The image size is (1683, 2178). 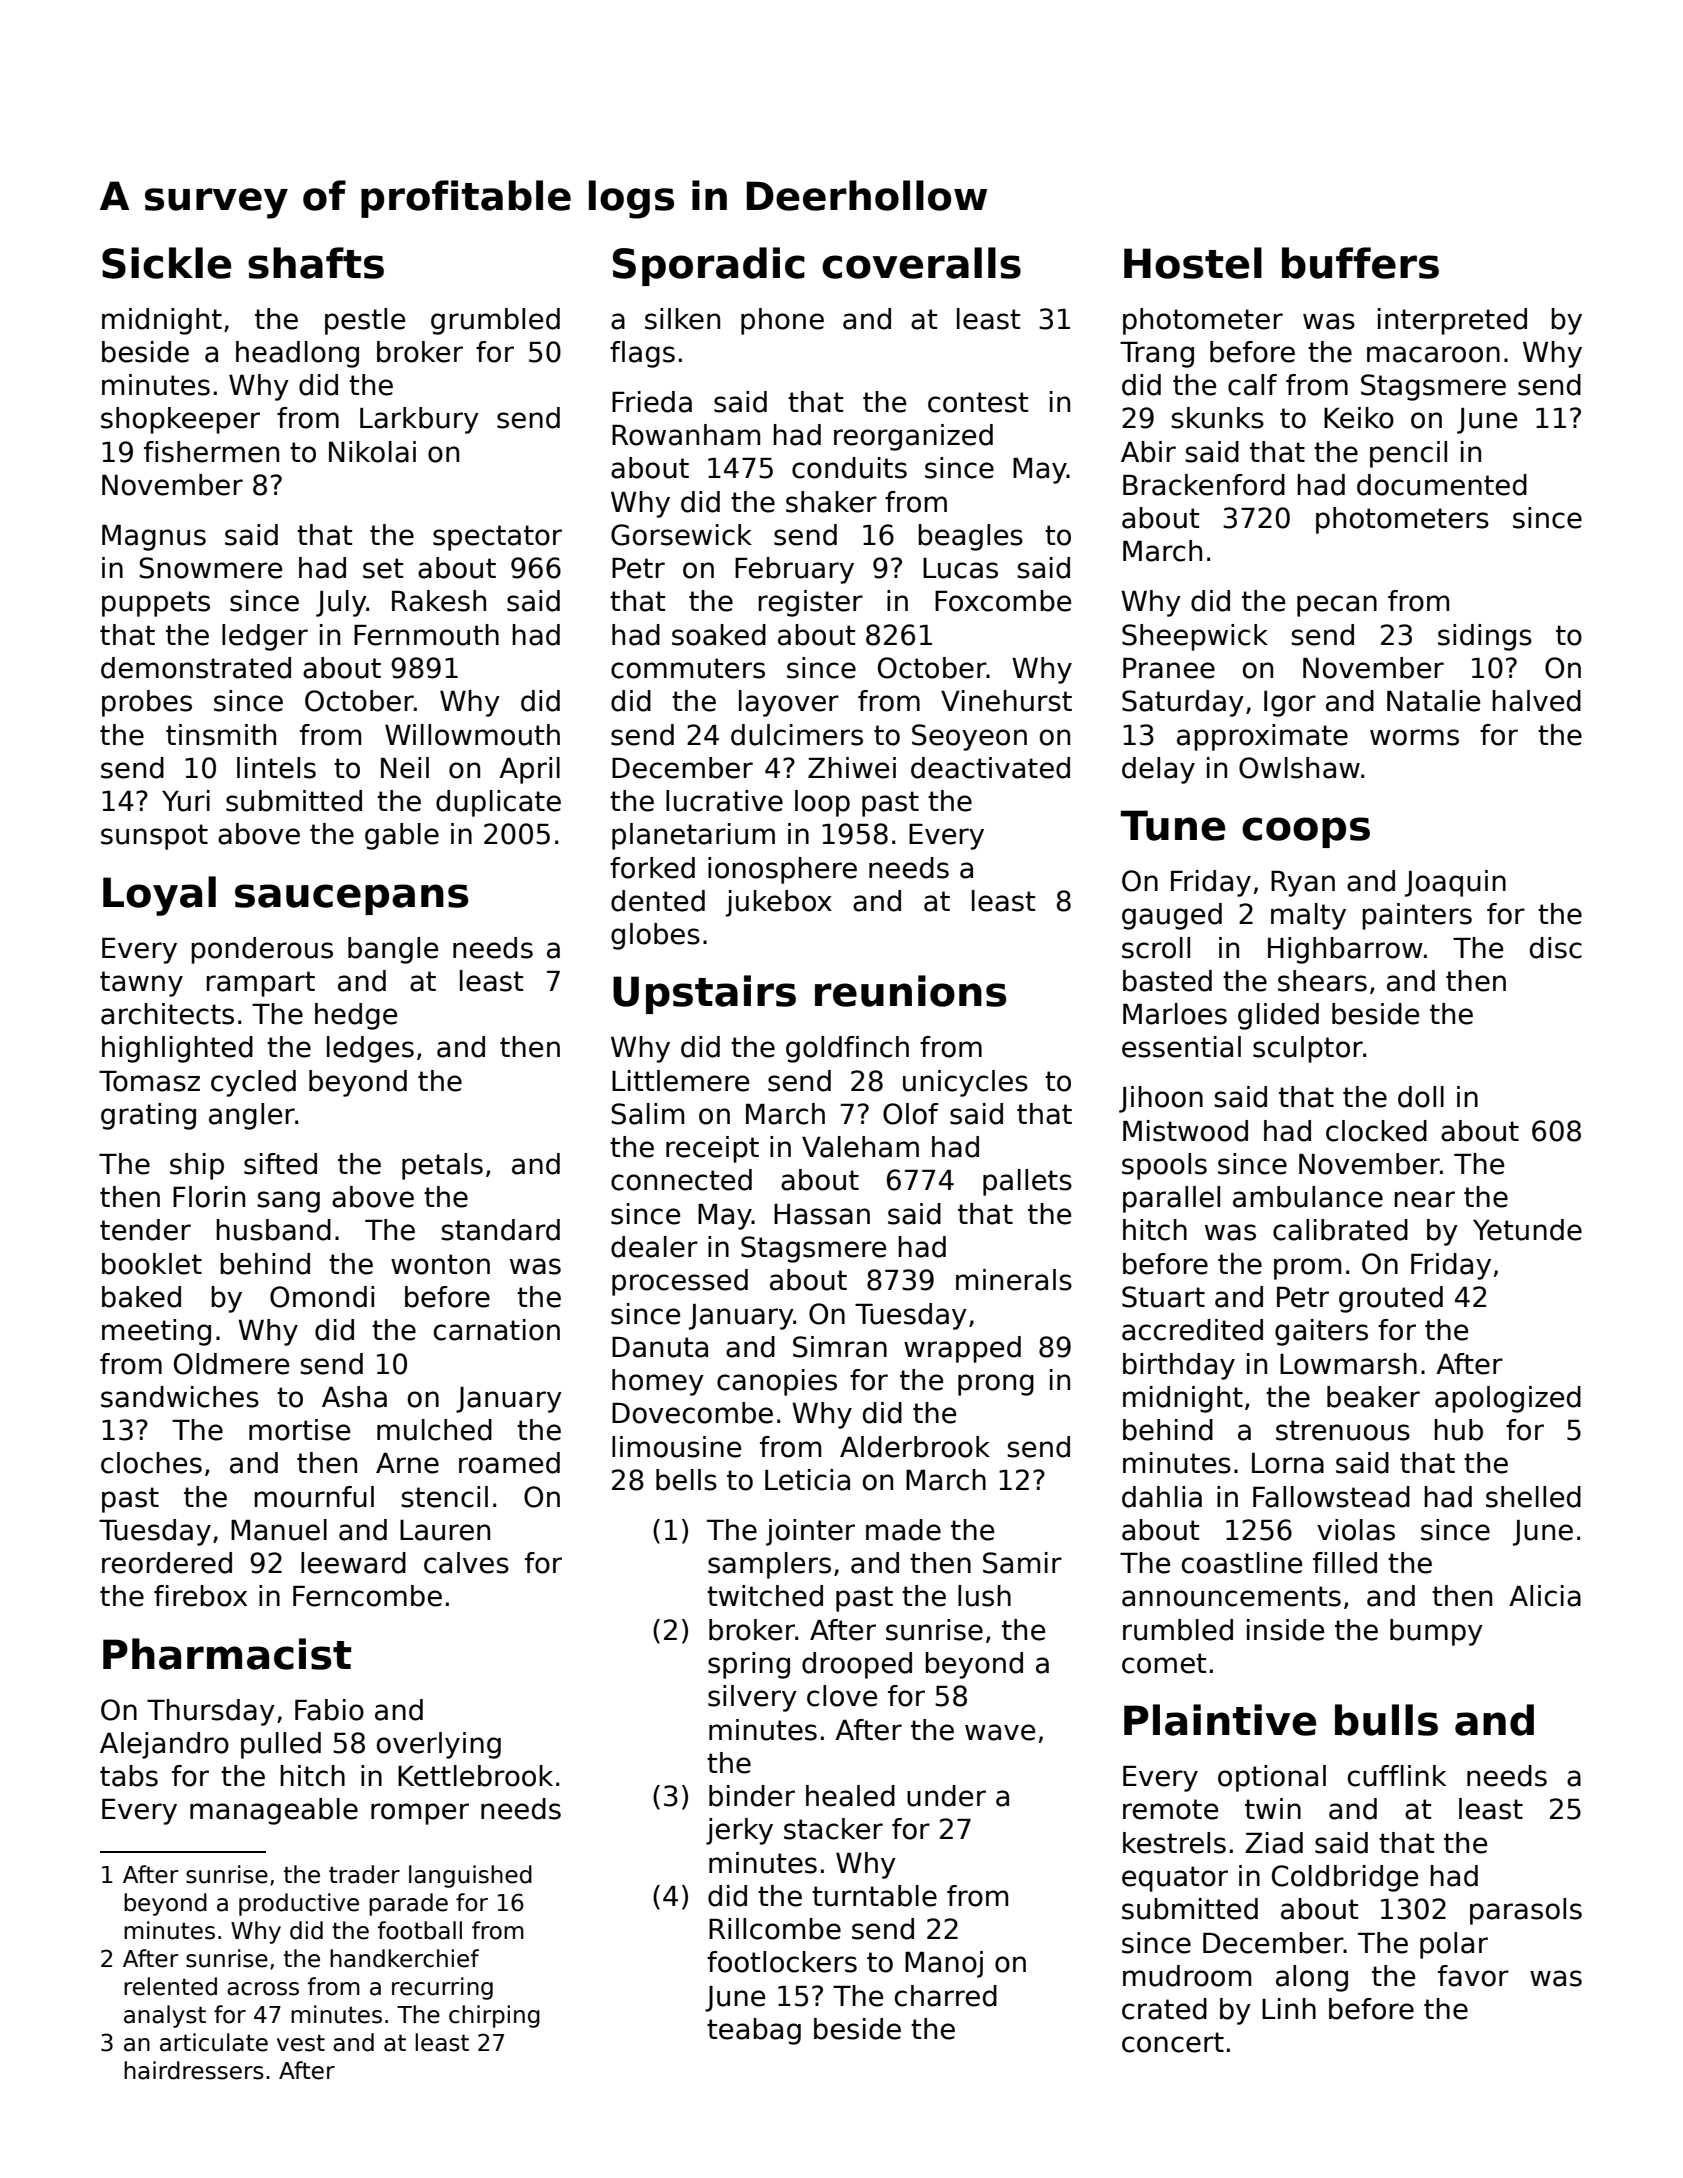 I want to click on Alicia, so click(x=1545, y=1596).
